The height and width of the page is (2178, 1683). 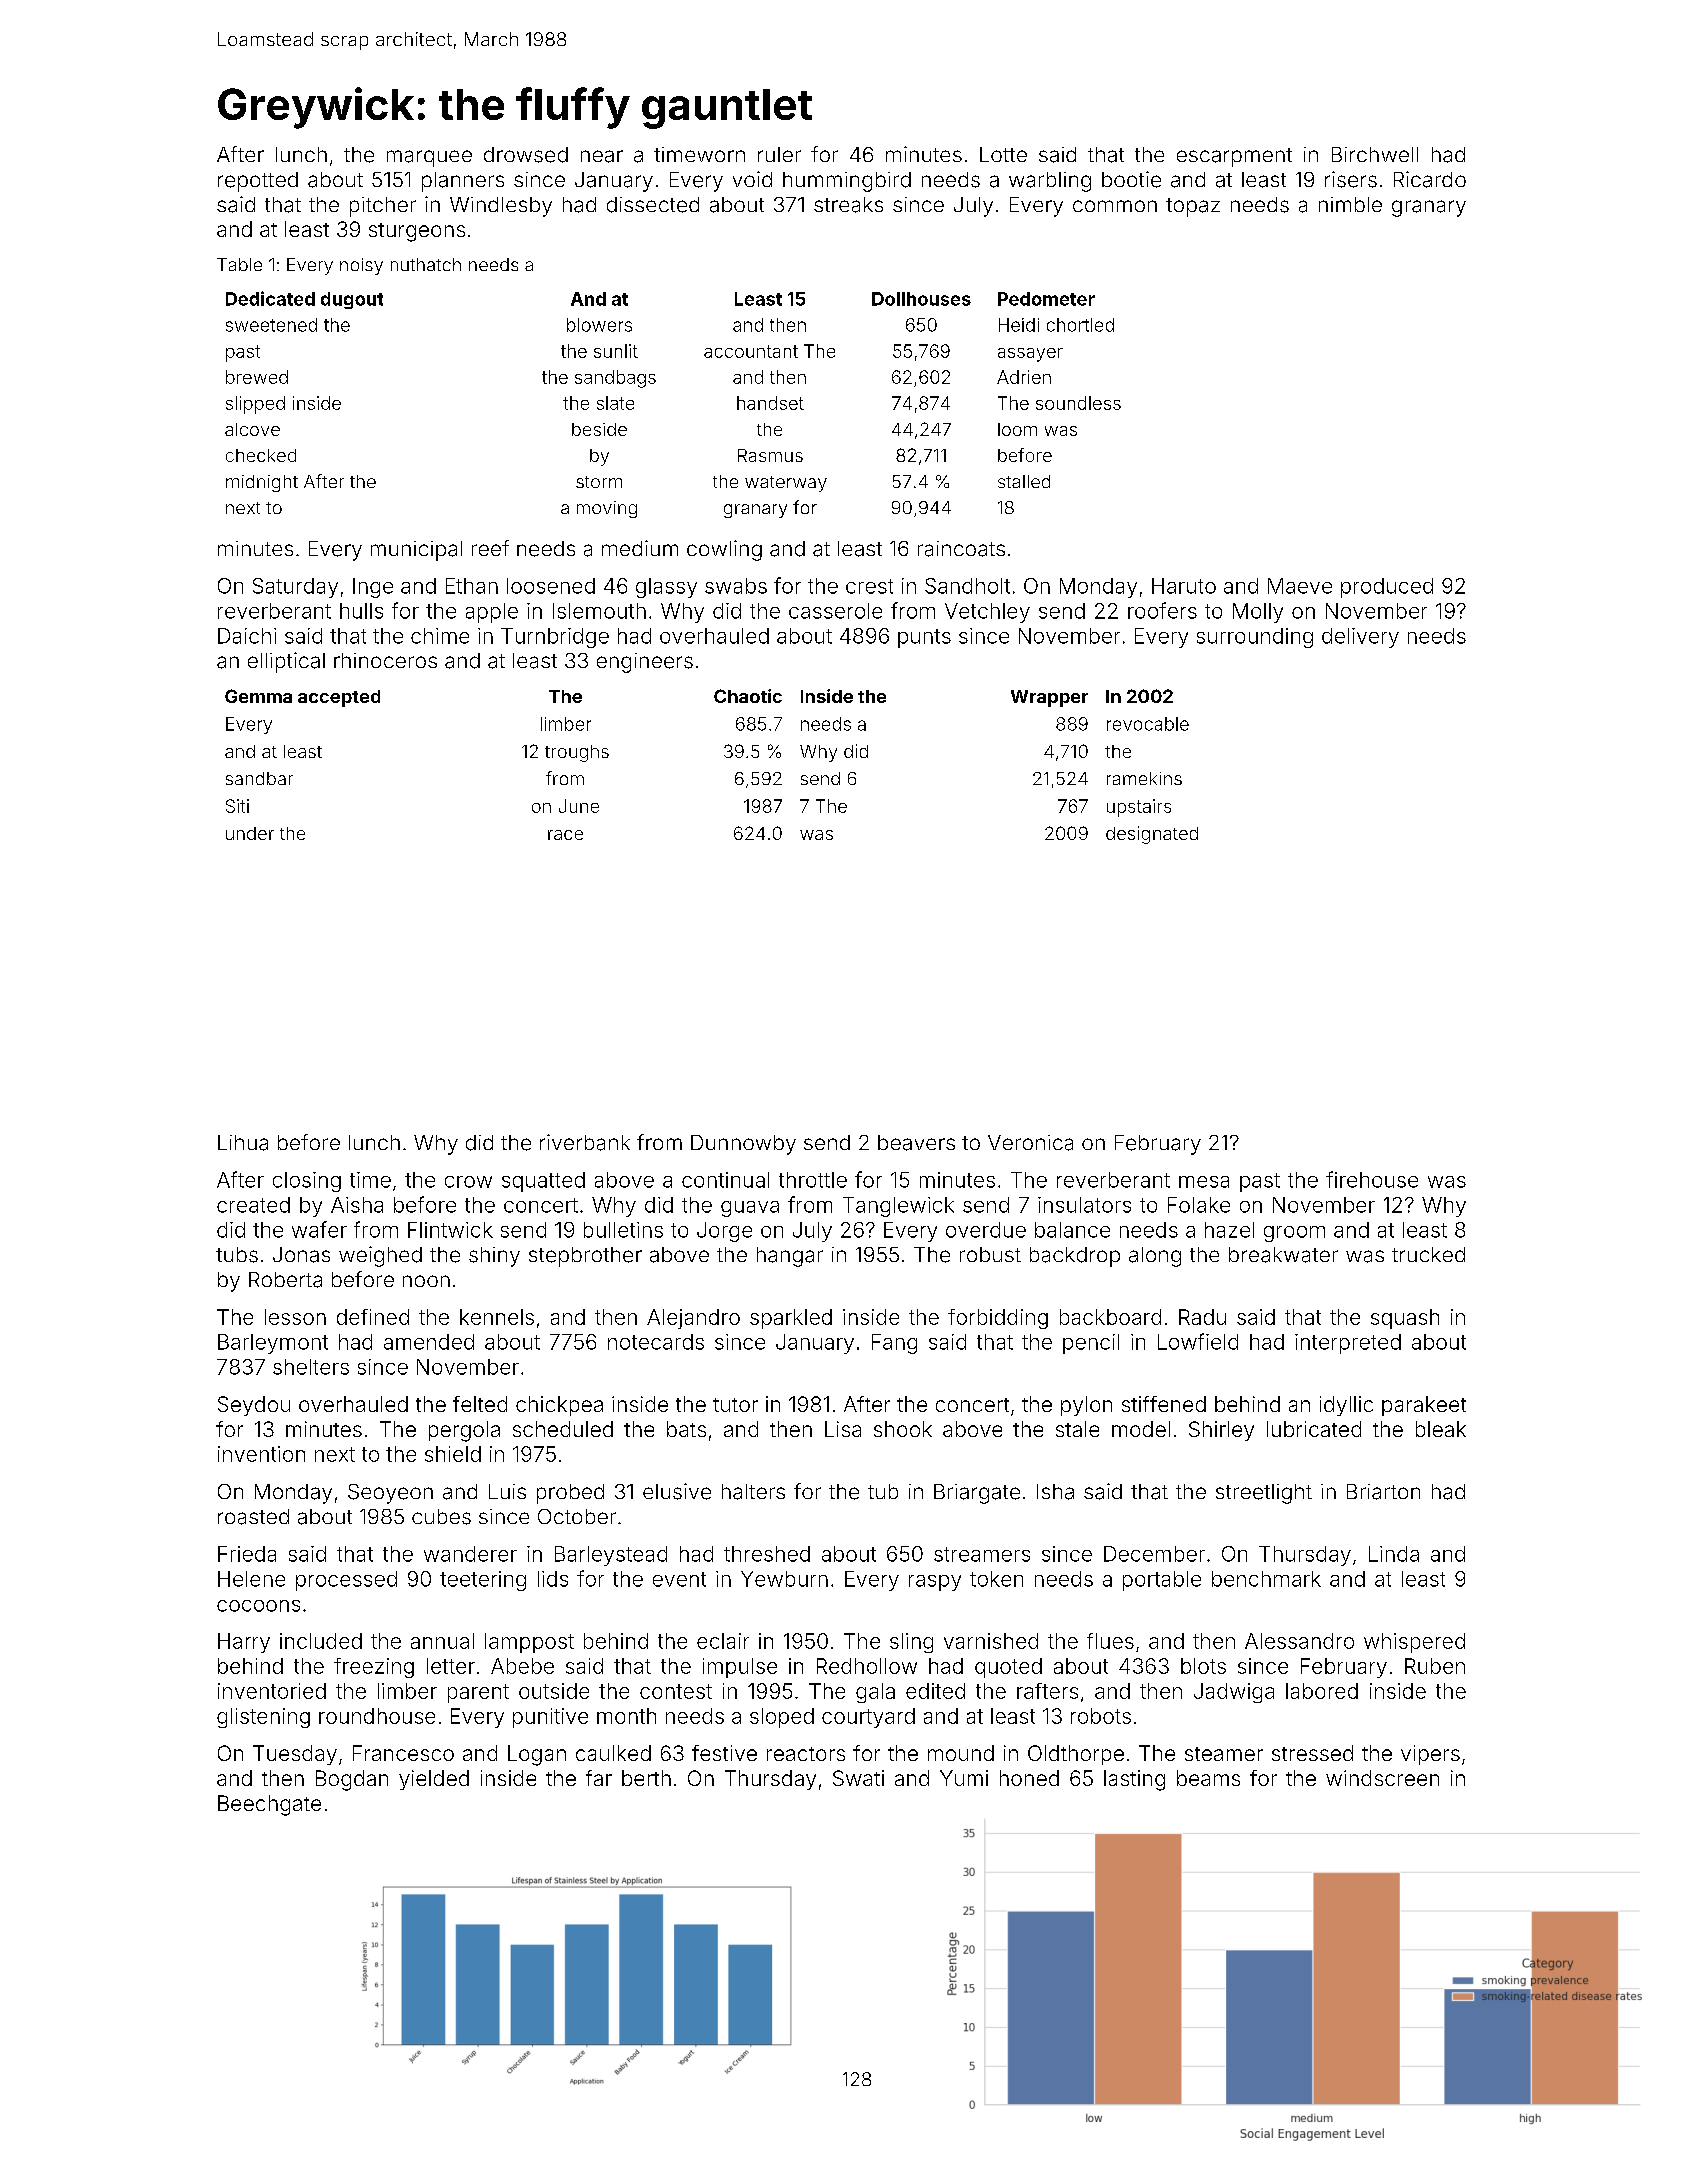 What do you see at coordinates (921, 299) in the page?
I see `Dollhouses` at bounding box center [921, 299].
